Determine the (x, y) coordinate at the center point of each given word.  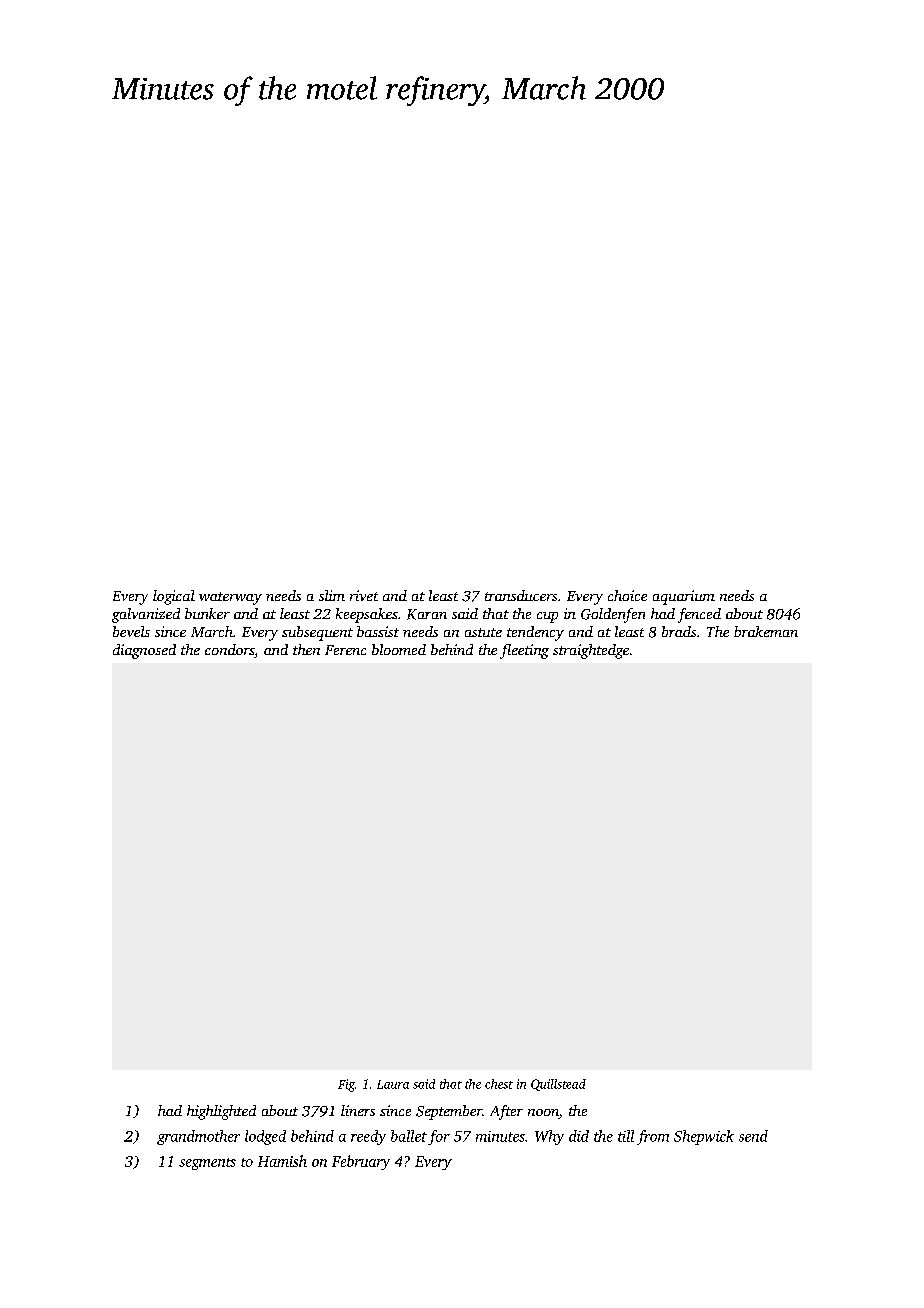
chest (499, 1084)
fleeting (524, 651)
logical (174, 597)
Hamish (282, 1161)
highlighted (221, 1112)
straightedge (591, 651)
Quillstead (558, 1085)
